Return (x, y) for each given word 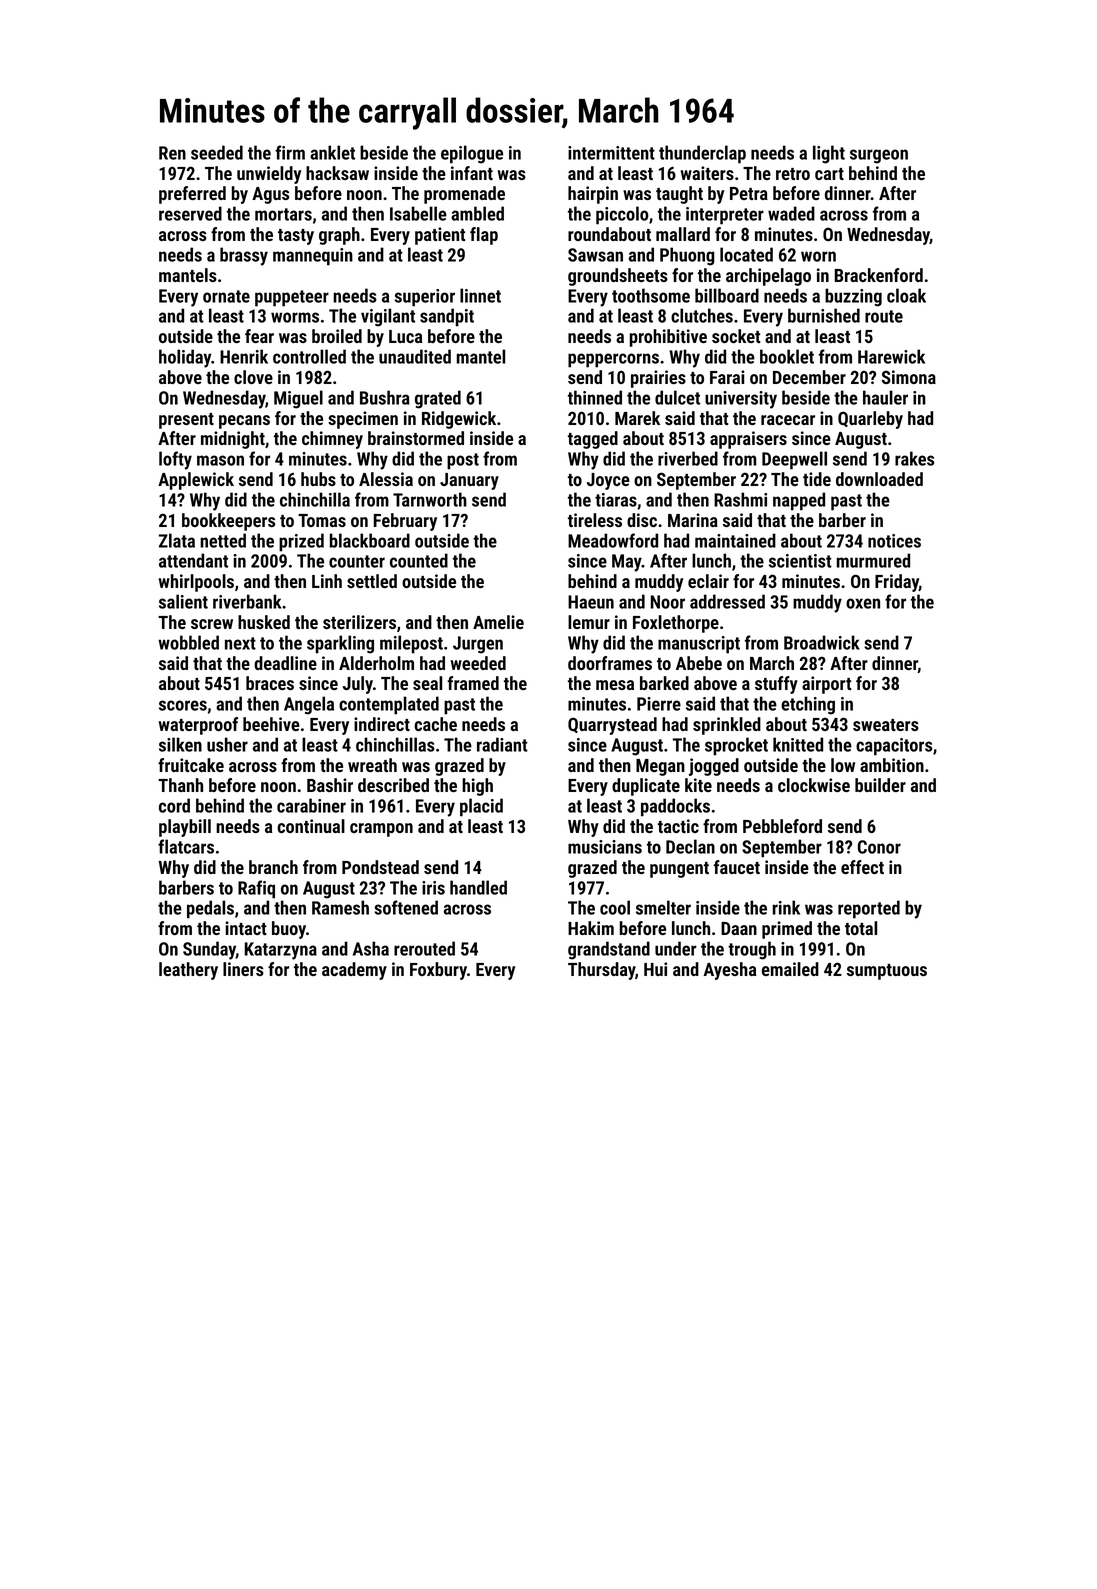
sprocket (736, 746)
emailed (790, 969)
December (809, 377)
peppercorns (613, 360)
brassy (244, 256)
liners (243, 969)
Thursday (601, 971)
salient (183, 601)
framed (473, 683)
